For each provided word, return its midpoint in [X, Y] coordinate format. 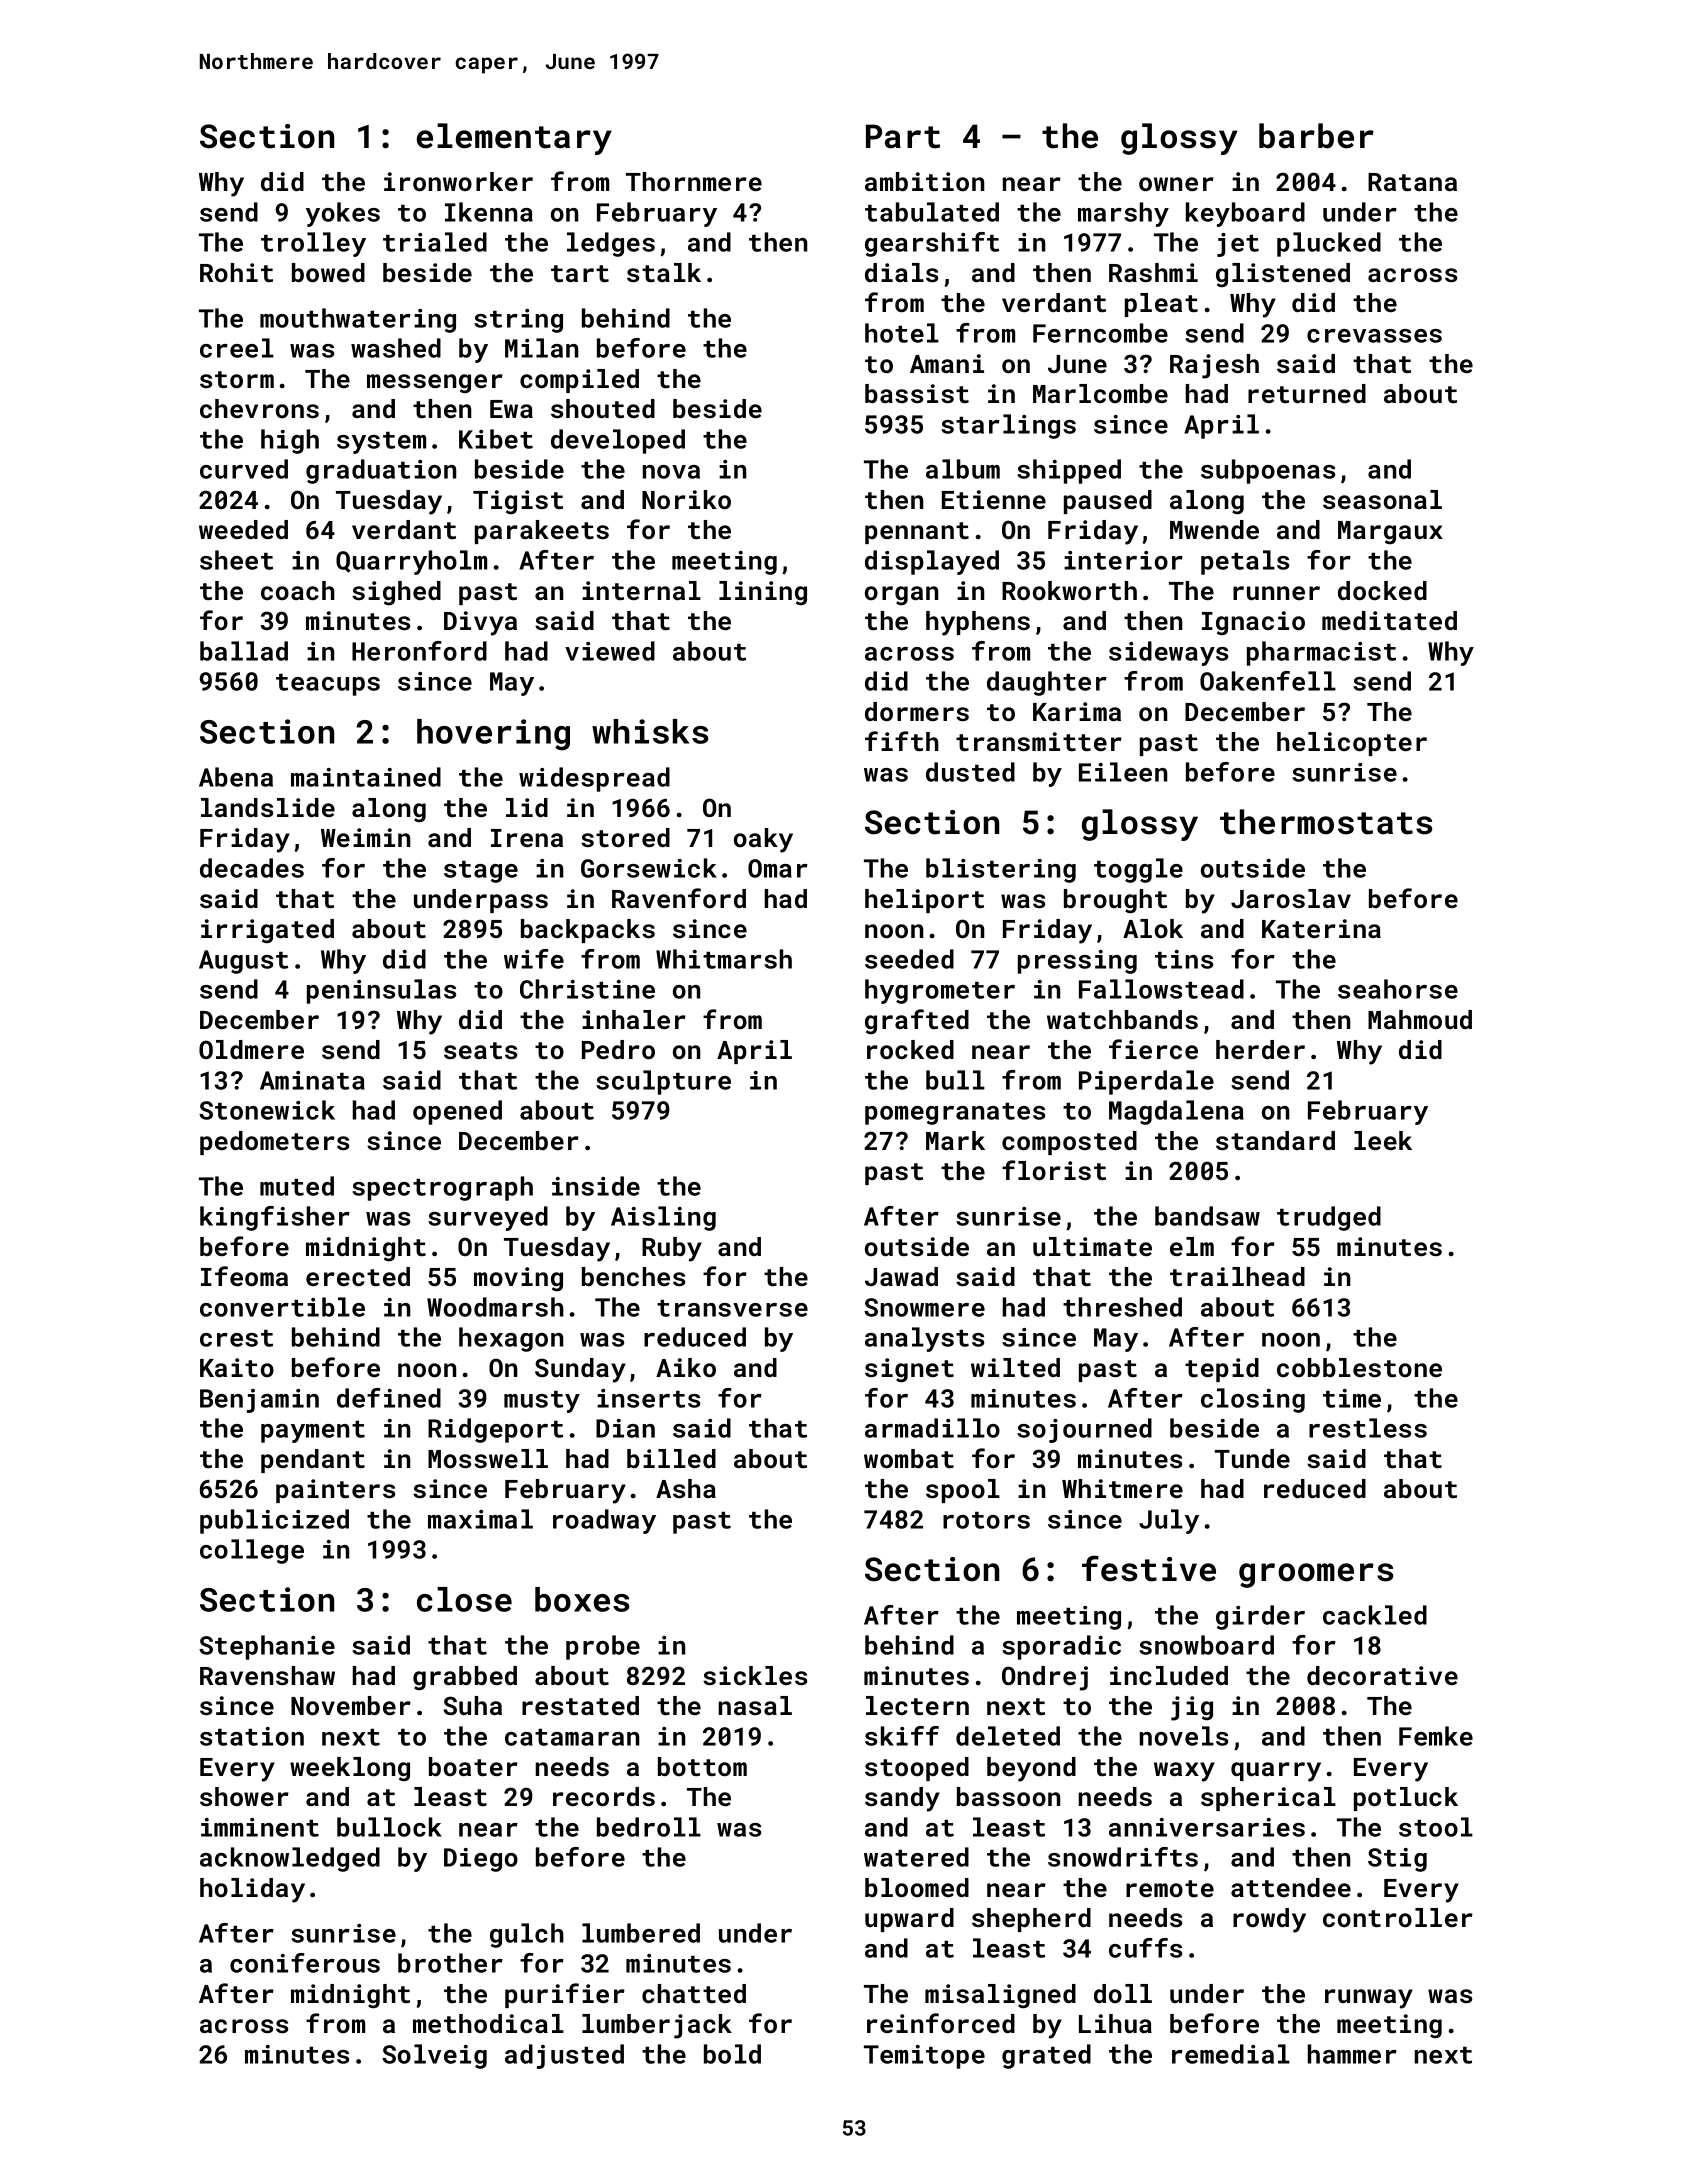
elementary [514, 139]
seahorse [1398, 989]
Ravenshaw [267, 1675]
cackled [1375, 1615]
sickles [755, 1675]
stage [481, 872]
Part [903, 136]
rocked [910, 1049]
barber [1316, 136]
